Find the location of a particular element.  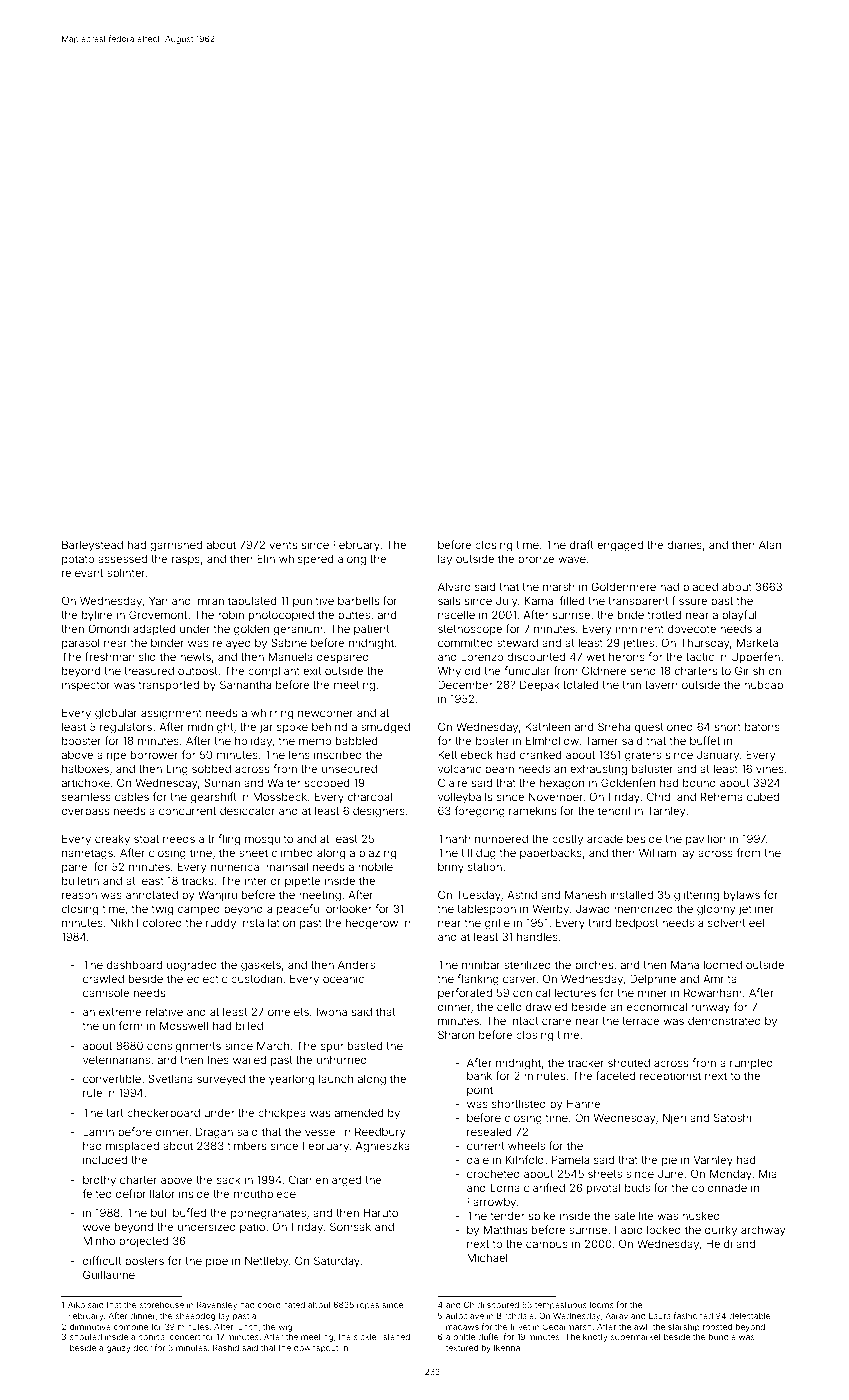

perforated is located at coordinates (465, 993).
